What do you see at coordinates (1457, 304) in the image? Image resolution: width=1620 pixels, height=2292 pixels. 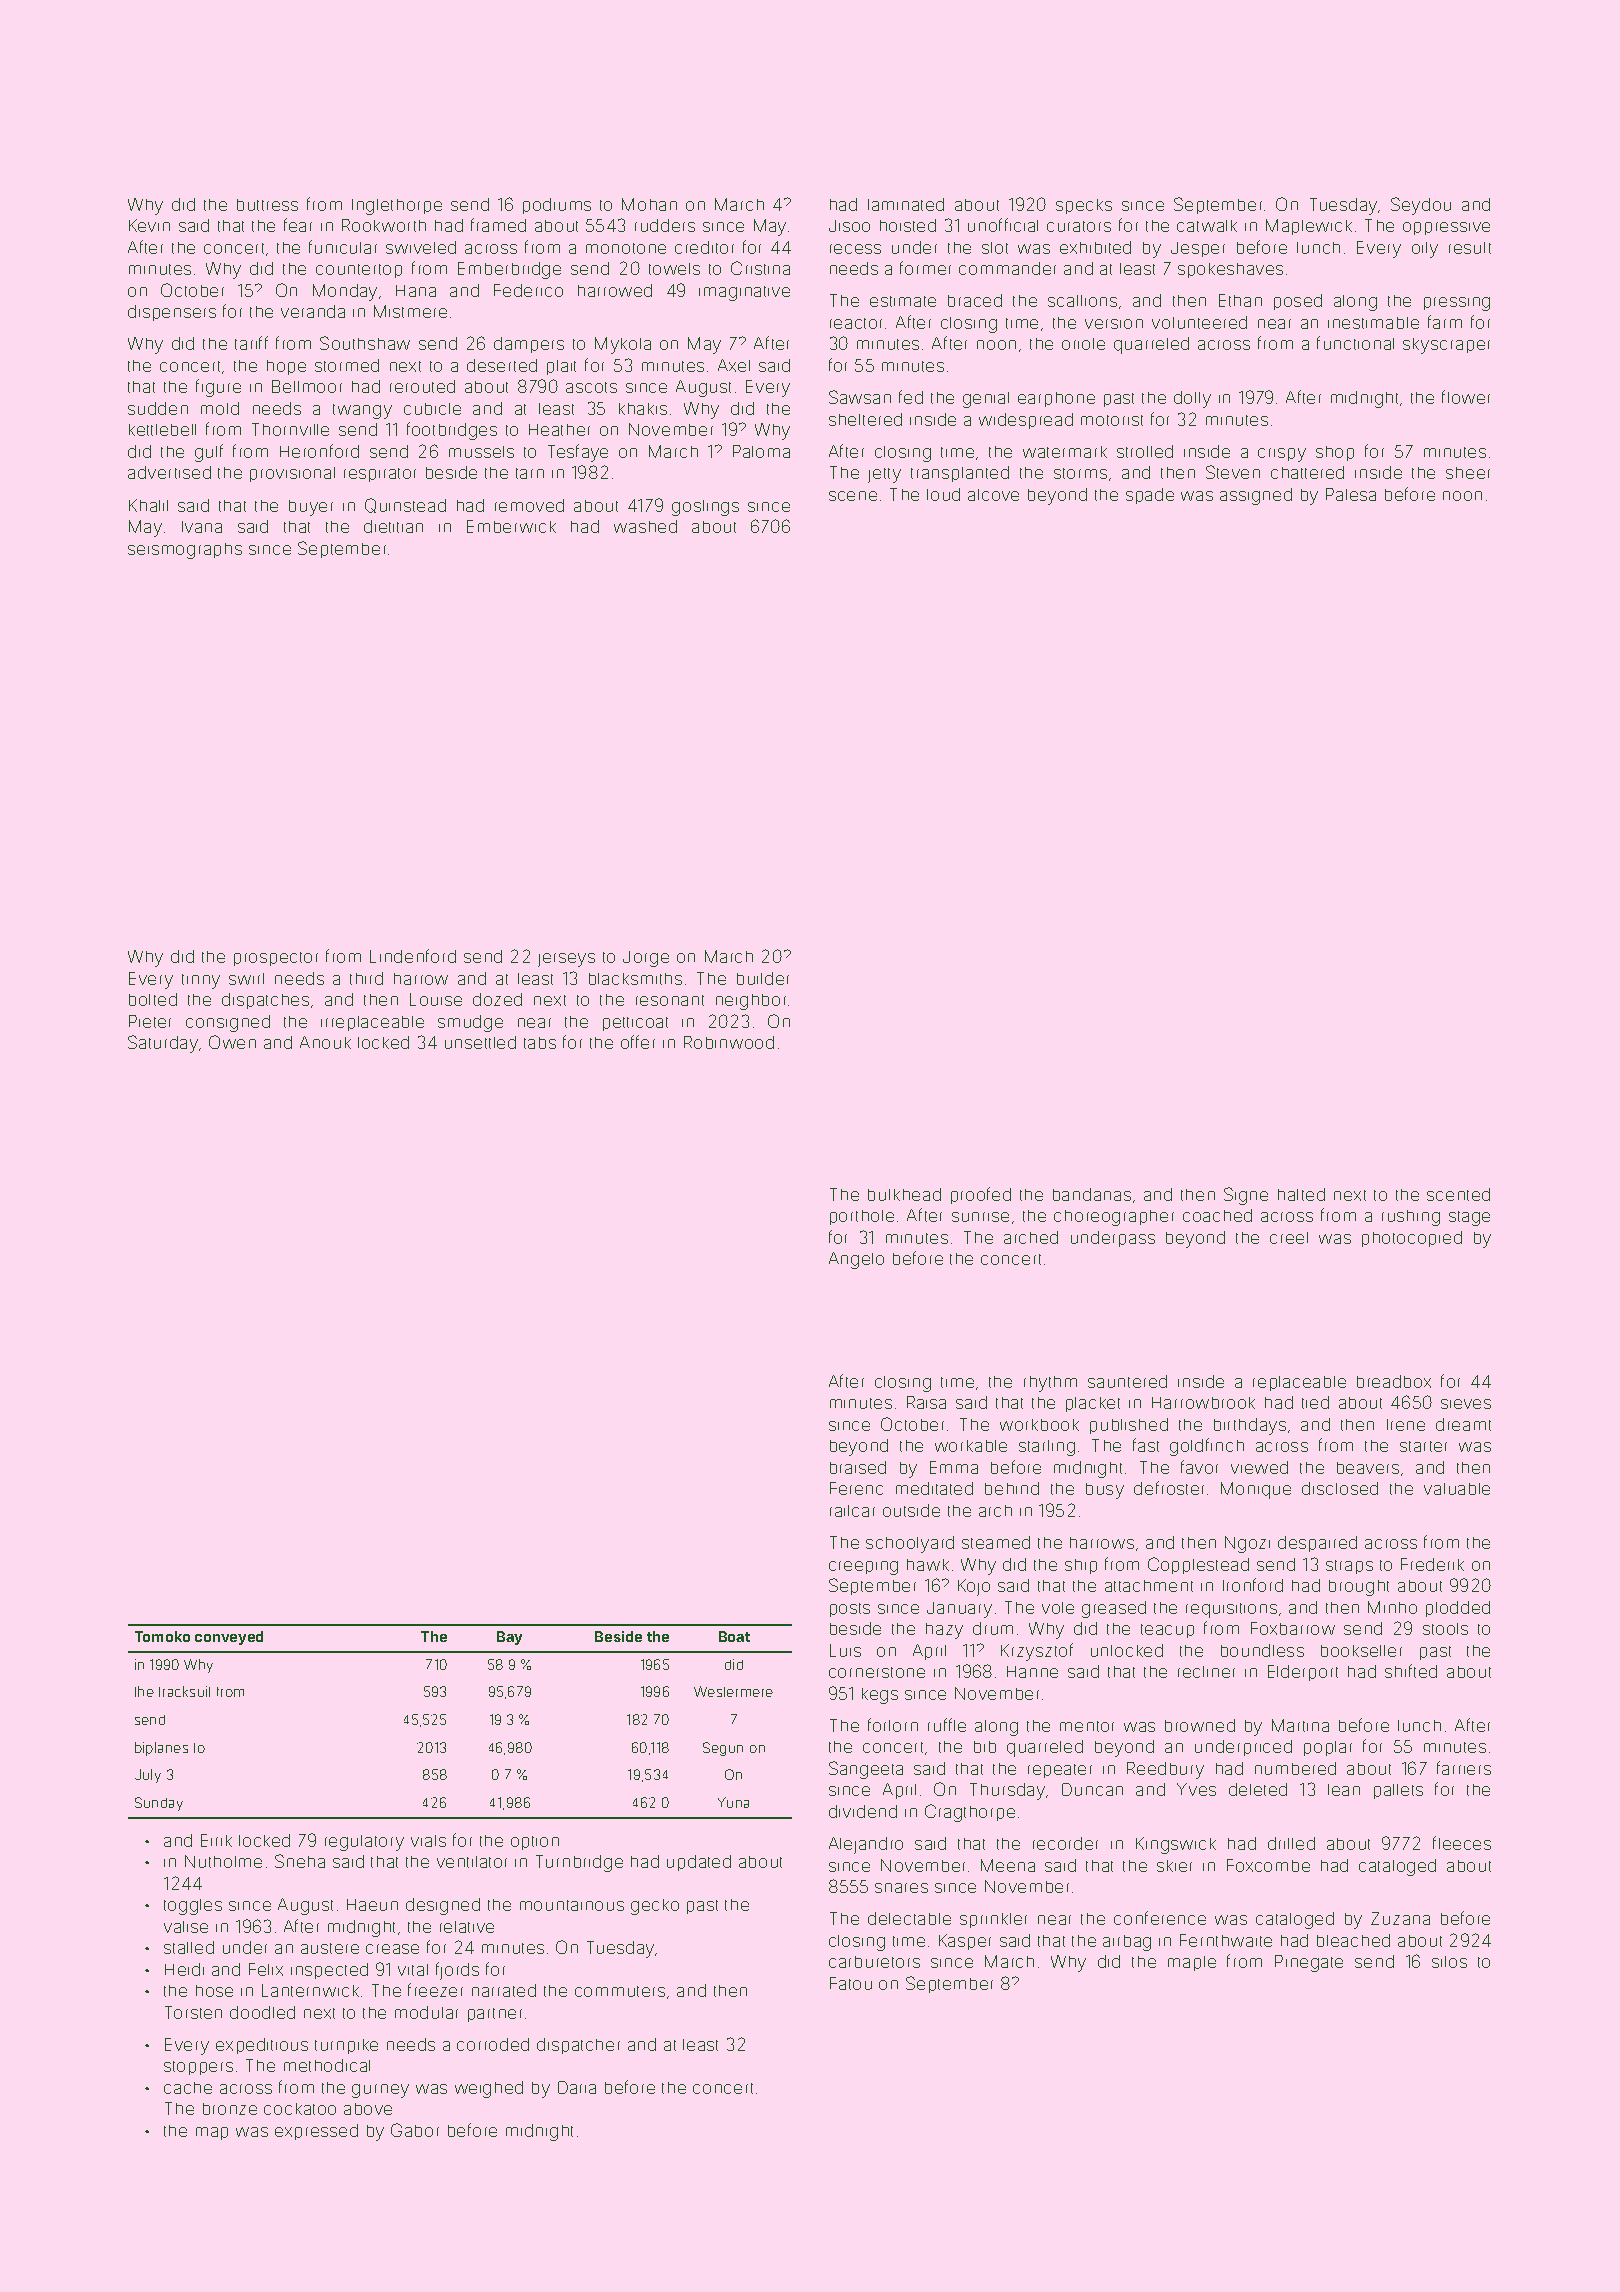 I see `pressing` at bounding box center [1457, 304].
